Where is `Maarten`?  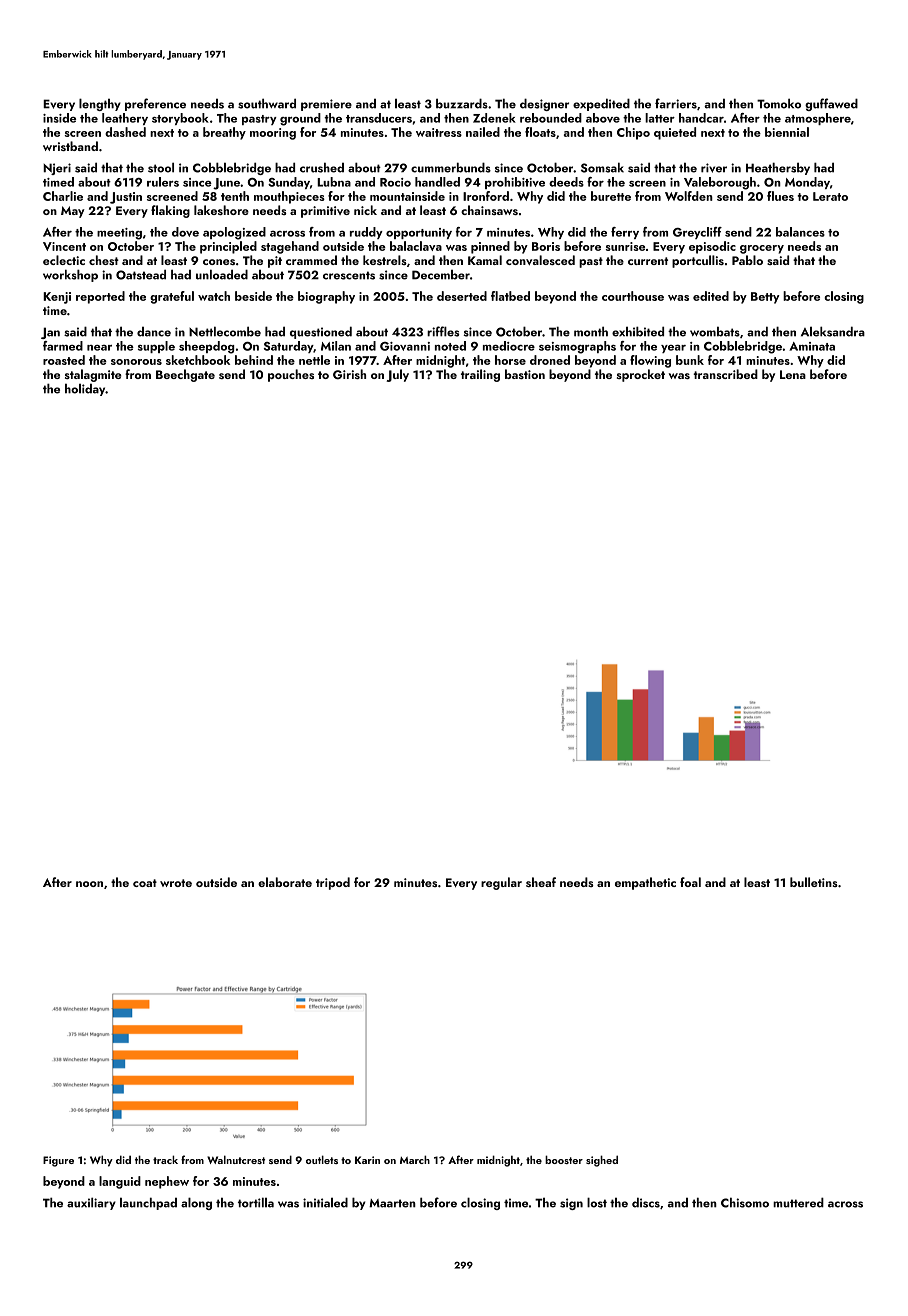
Maarten is located at coordinates (392, 1203).
